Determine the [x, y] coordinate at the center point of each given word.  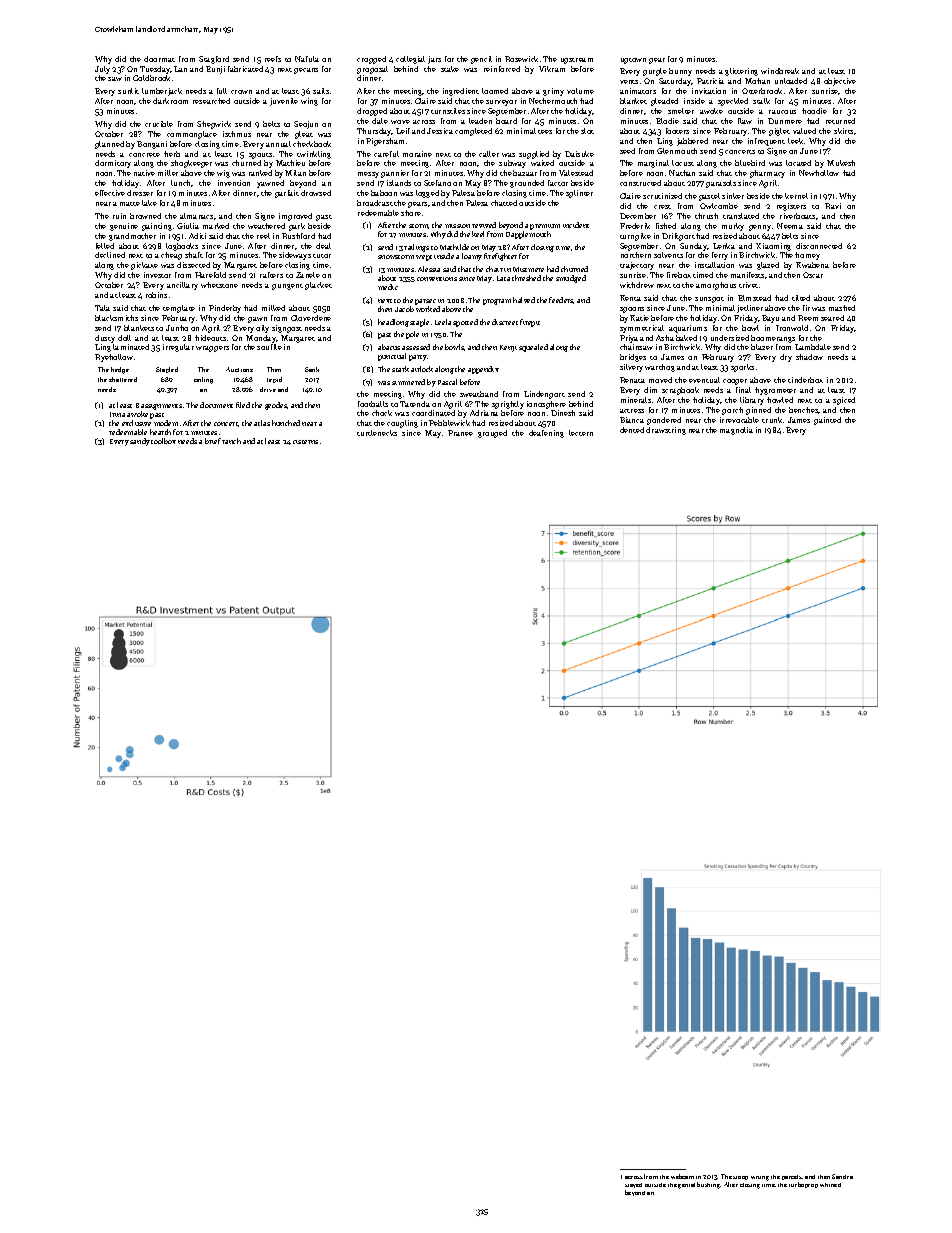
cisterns [305, 442]
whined [830, 1185]
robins [156, 295]
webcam [682, 1176]
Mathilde [454, 247]
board [506, 121]
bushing [709, 1185]
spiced [844, 401]
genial [686, 1186]
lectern [581, 433]
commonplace [192, 135]
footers [677, 131]
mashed [842, 308]
